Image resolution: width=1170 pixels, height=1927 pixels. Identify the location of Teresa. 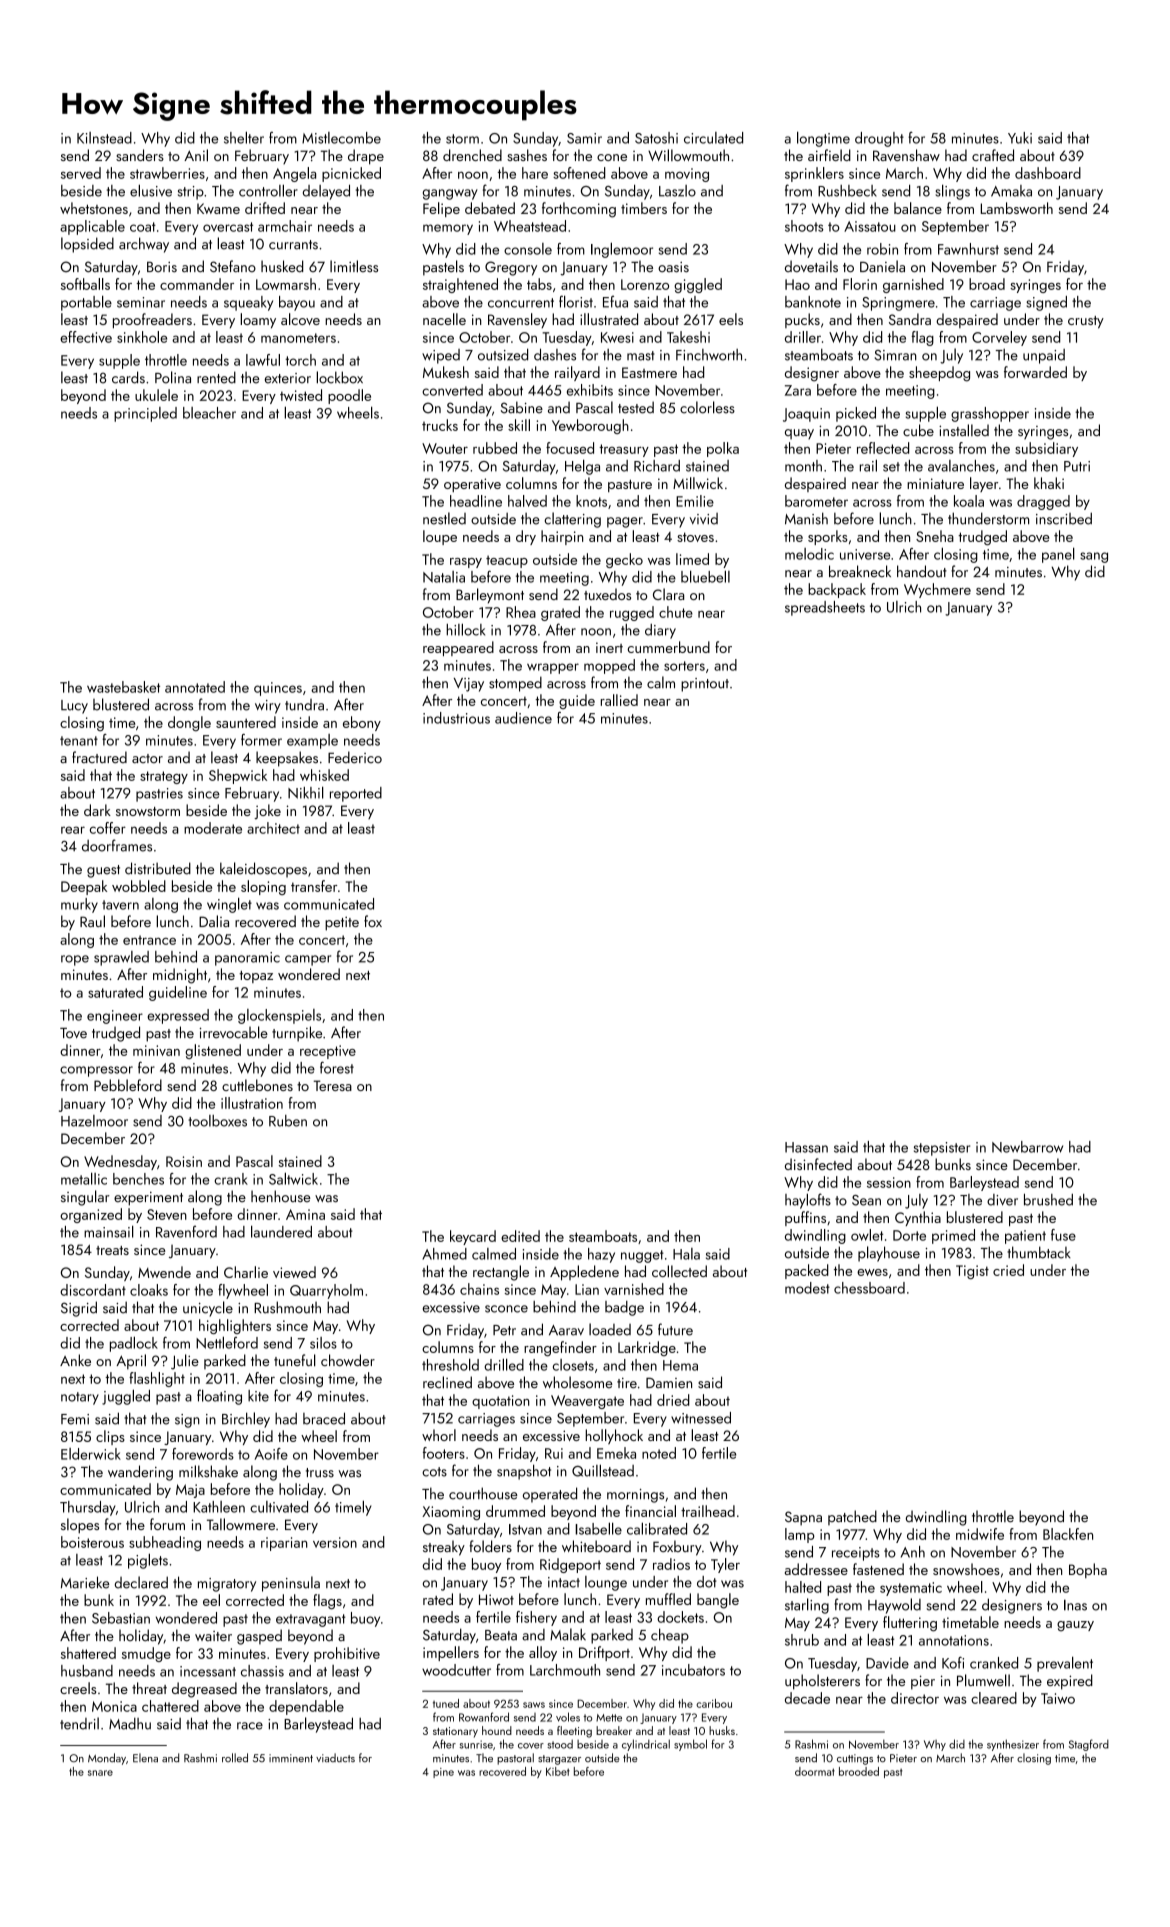
(333, 1085).
